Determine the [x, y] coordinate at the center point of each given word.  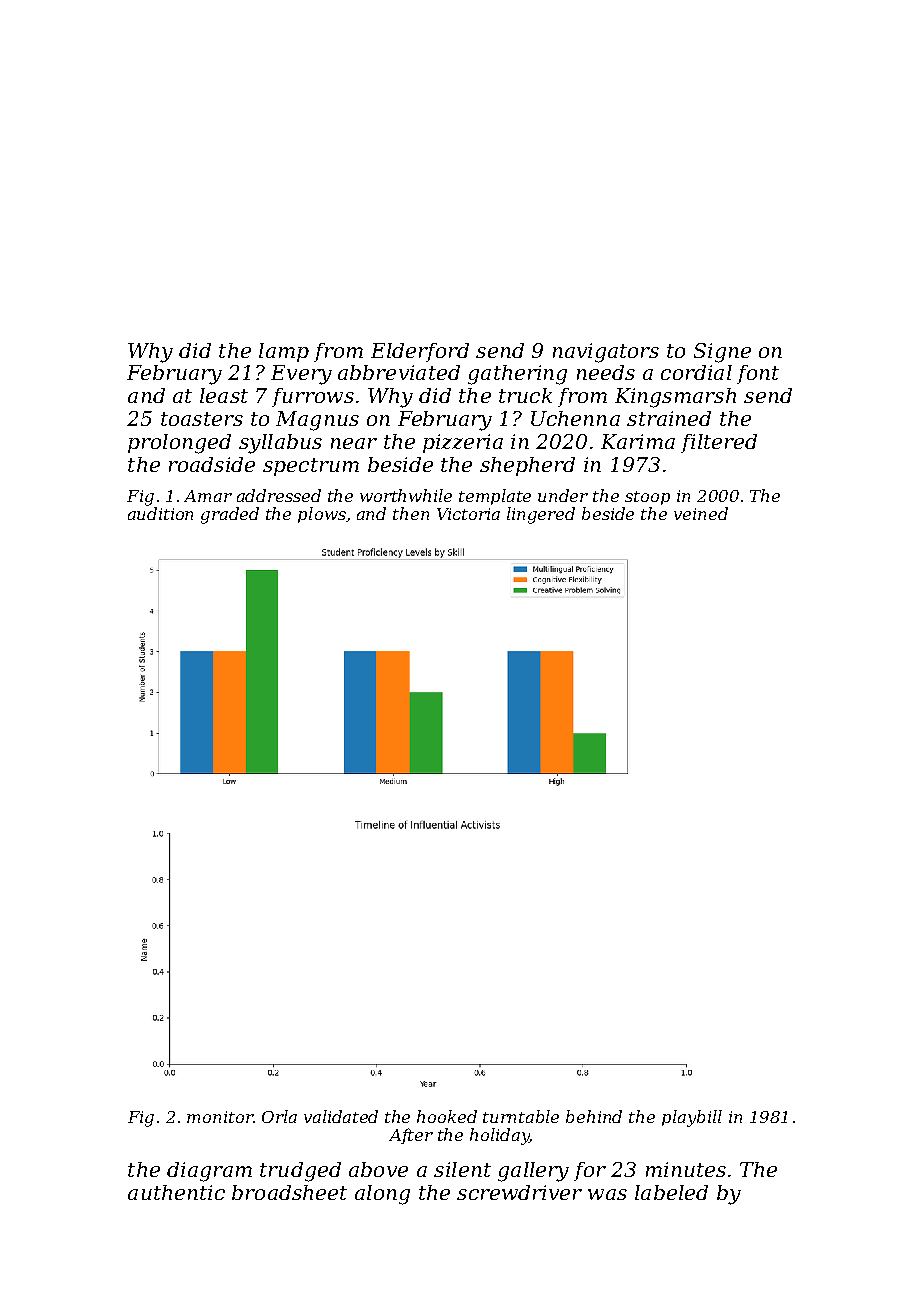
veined [701, 513]
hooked [447, 1116]
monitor [220, 1117]
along [382, 1195]
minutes [686, 1169]
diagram [209, 1172]
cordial [696, 372]
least [224, 395]
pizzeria [463, 443]
